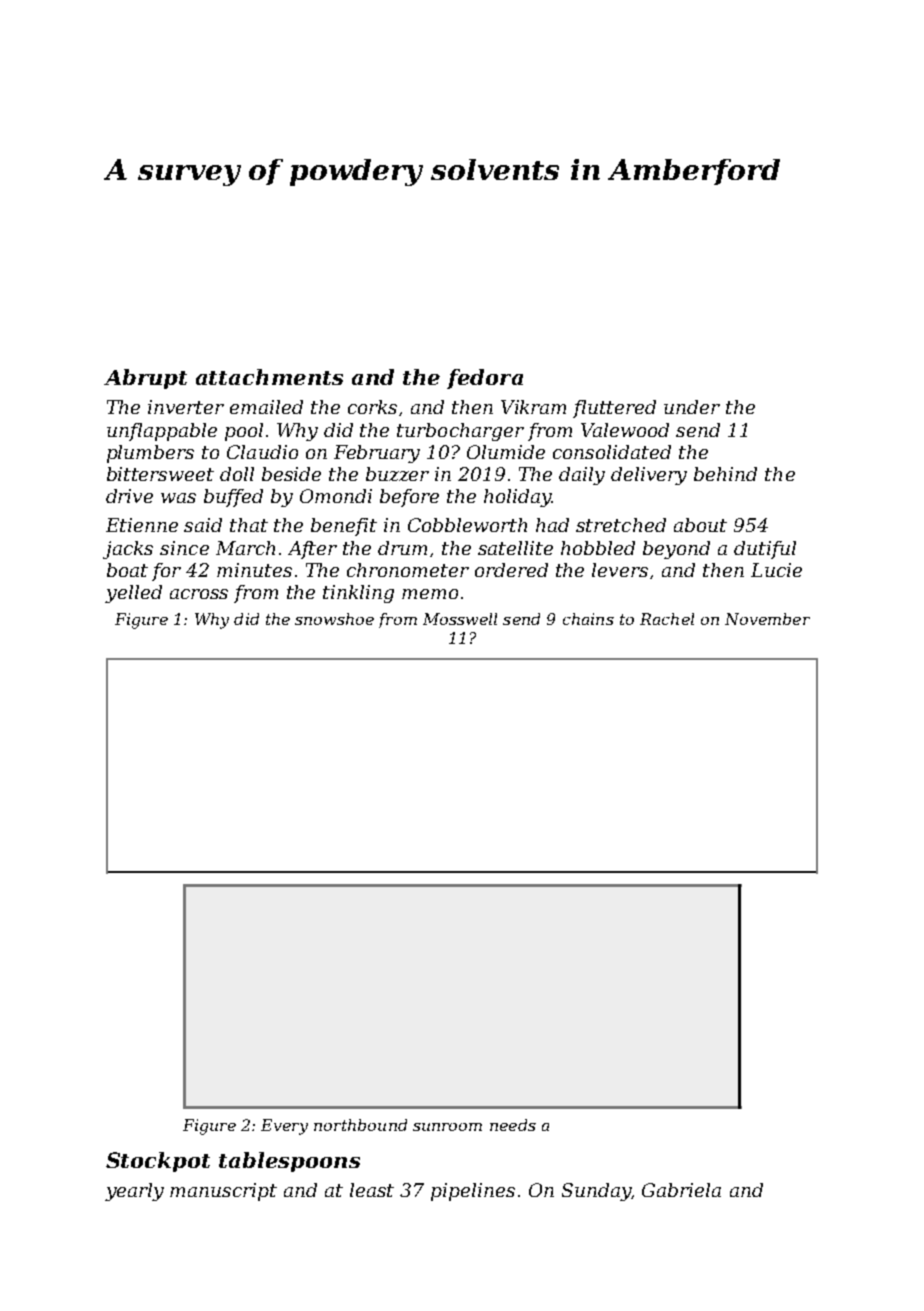  I want to click on northbound, so click(360, 1125).
